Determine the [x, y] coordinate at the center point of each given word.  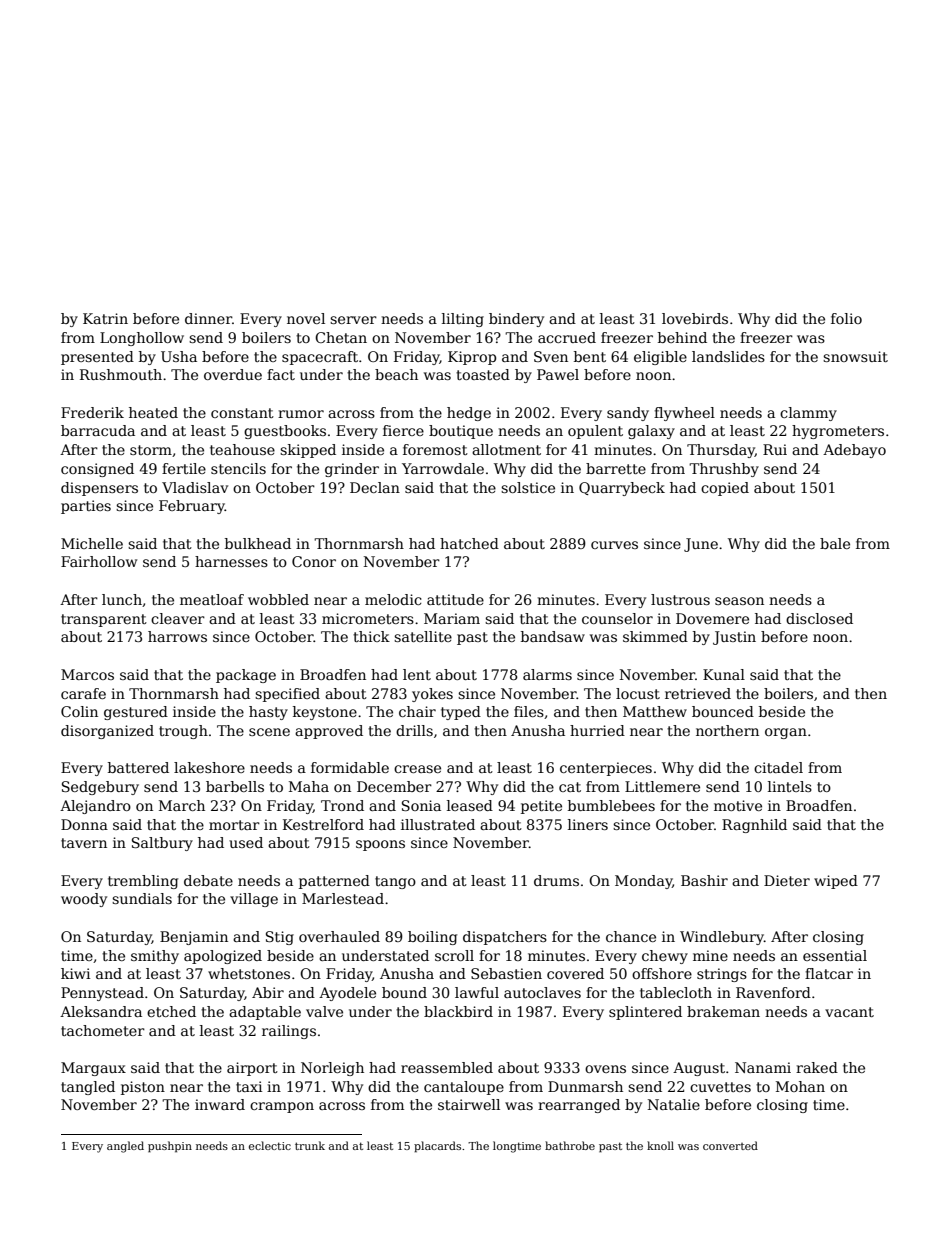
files [529, 711]
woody [84, 900]
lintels [790, 786]
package [246, 676]
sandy [628, 414]
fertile [184, 468]
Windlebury [722, 938]
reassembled [447, 1067]
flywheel [684, 414]
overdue [233, 374]
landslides [728, 356]
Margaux [93, 1069]
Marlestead [343, 898]
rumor [301, 414]
